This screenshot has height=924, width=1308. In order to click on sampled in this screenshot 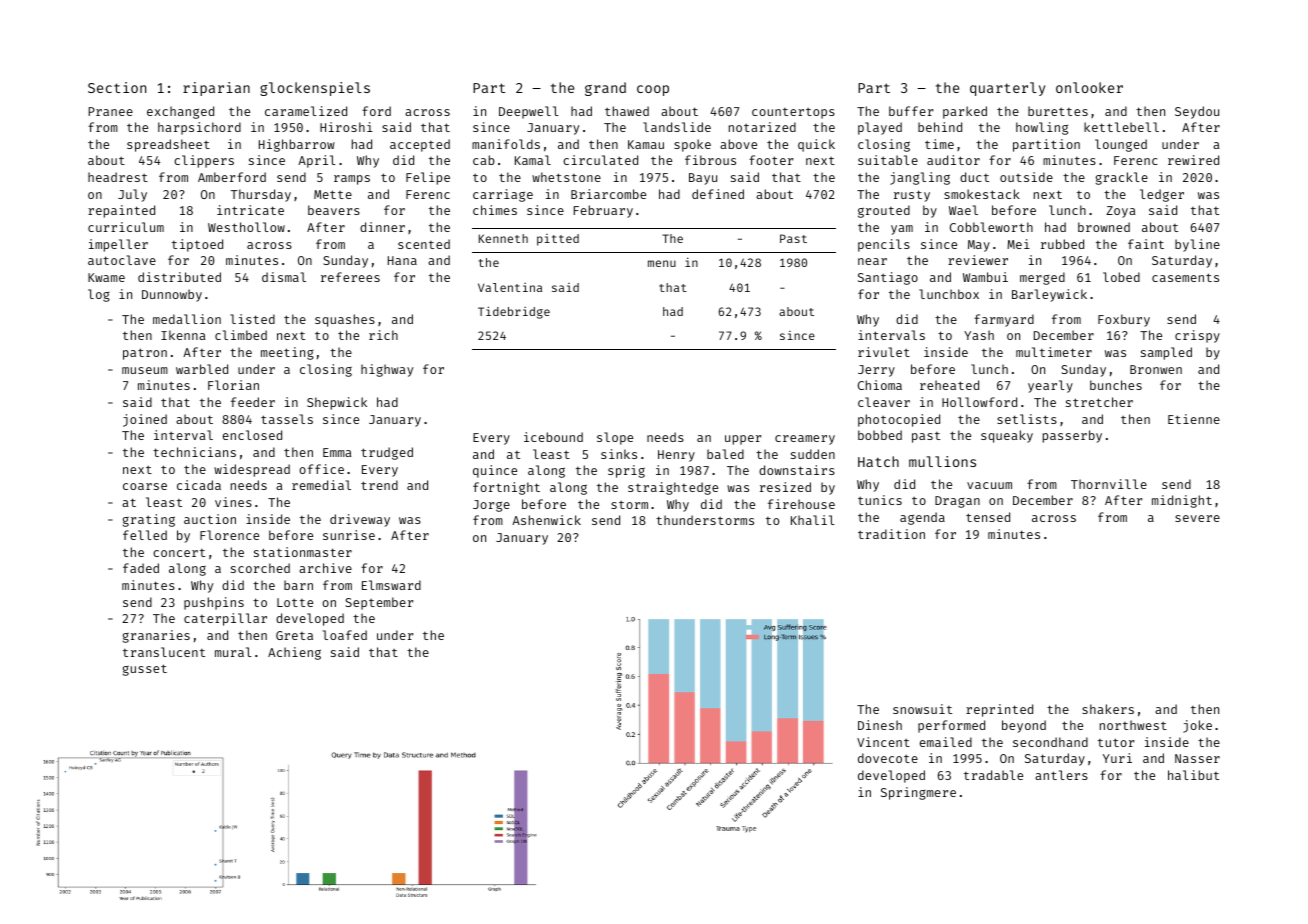, I will do `click(1166, 353)`.
